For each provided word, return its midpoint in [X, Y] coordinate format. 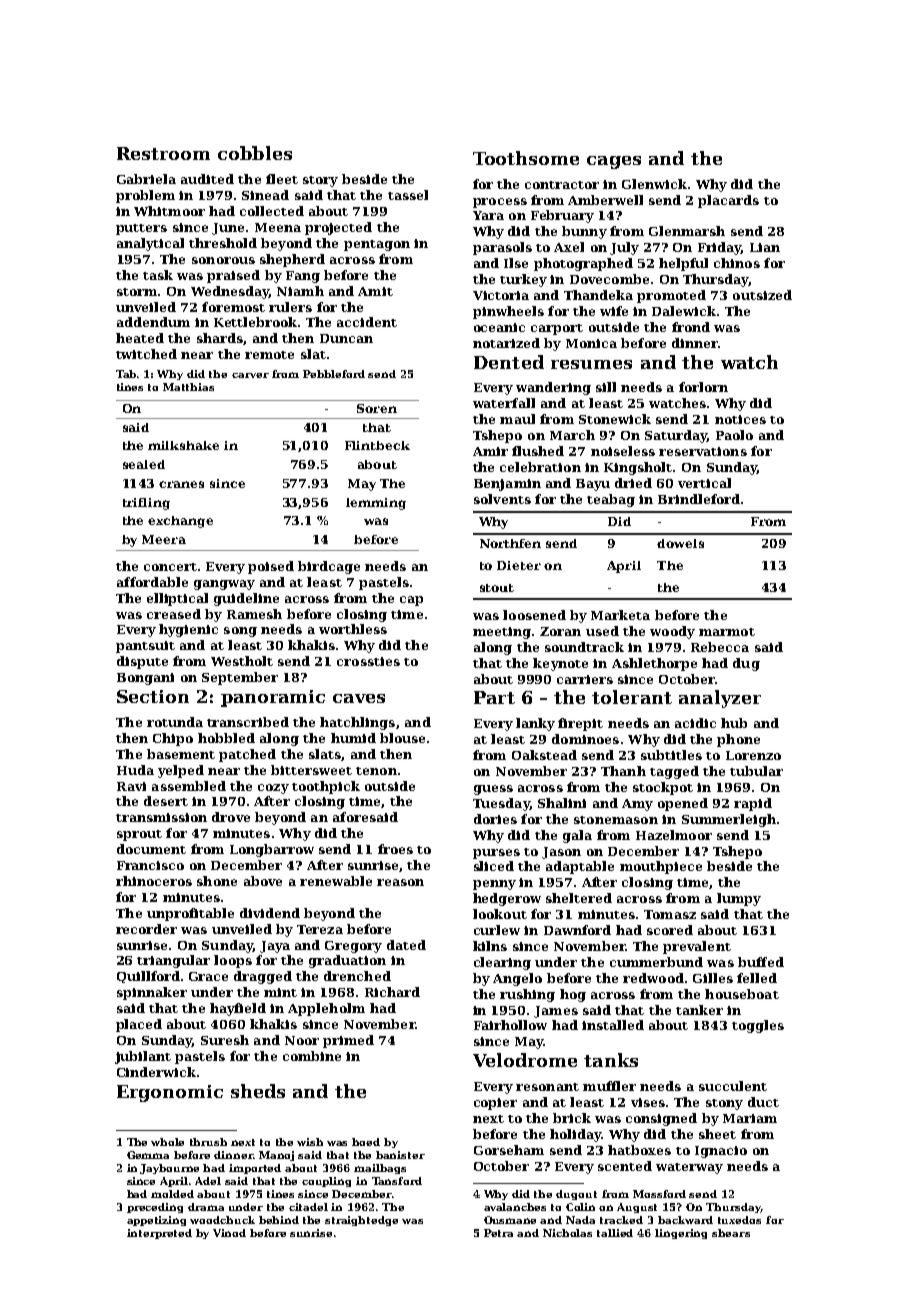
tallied [615, 1233]
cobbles [255, 153]
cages [614, 162]
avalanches [515, 1207]
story [320, 181]
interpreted [159, 1234]
